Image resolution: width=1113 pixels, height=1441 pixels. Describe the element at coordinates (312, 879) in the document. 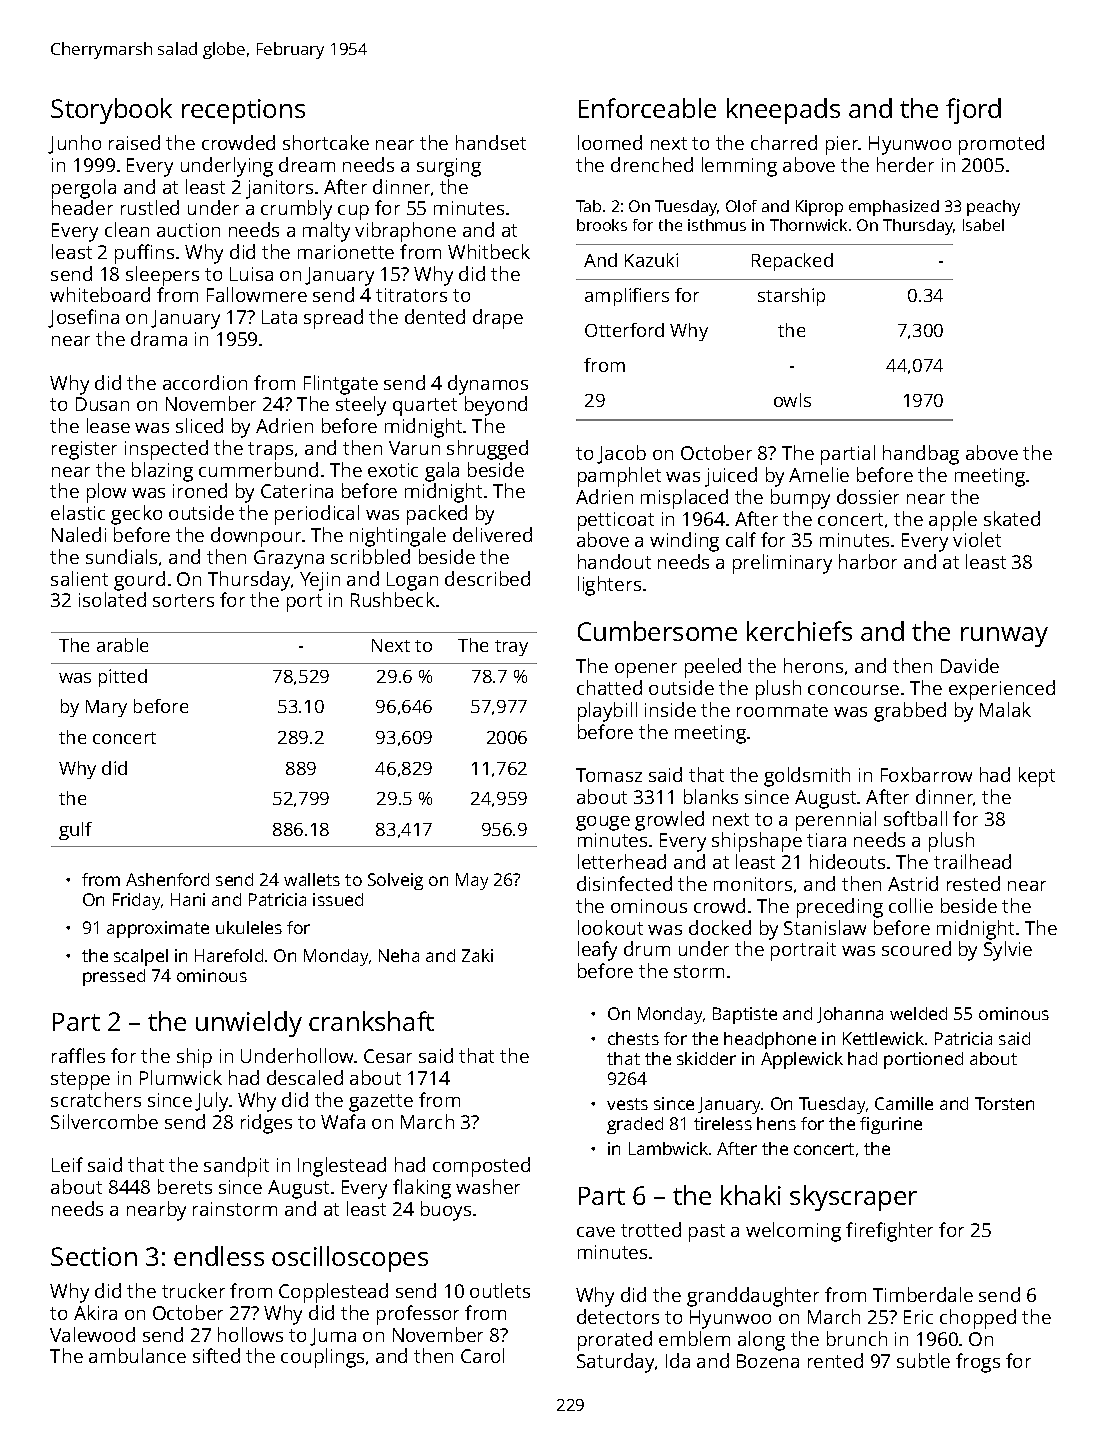

I see `wallets` at that location.
